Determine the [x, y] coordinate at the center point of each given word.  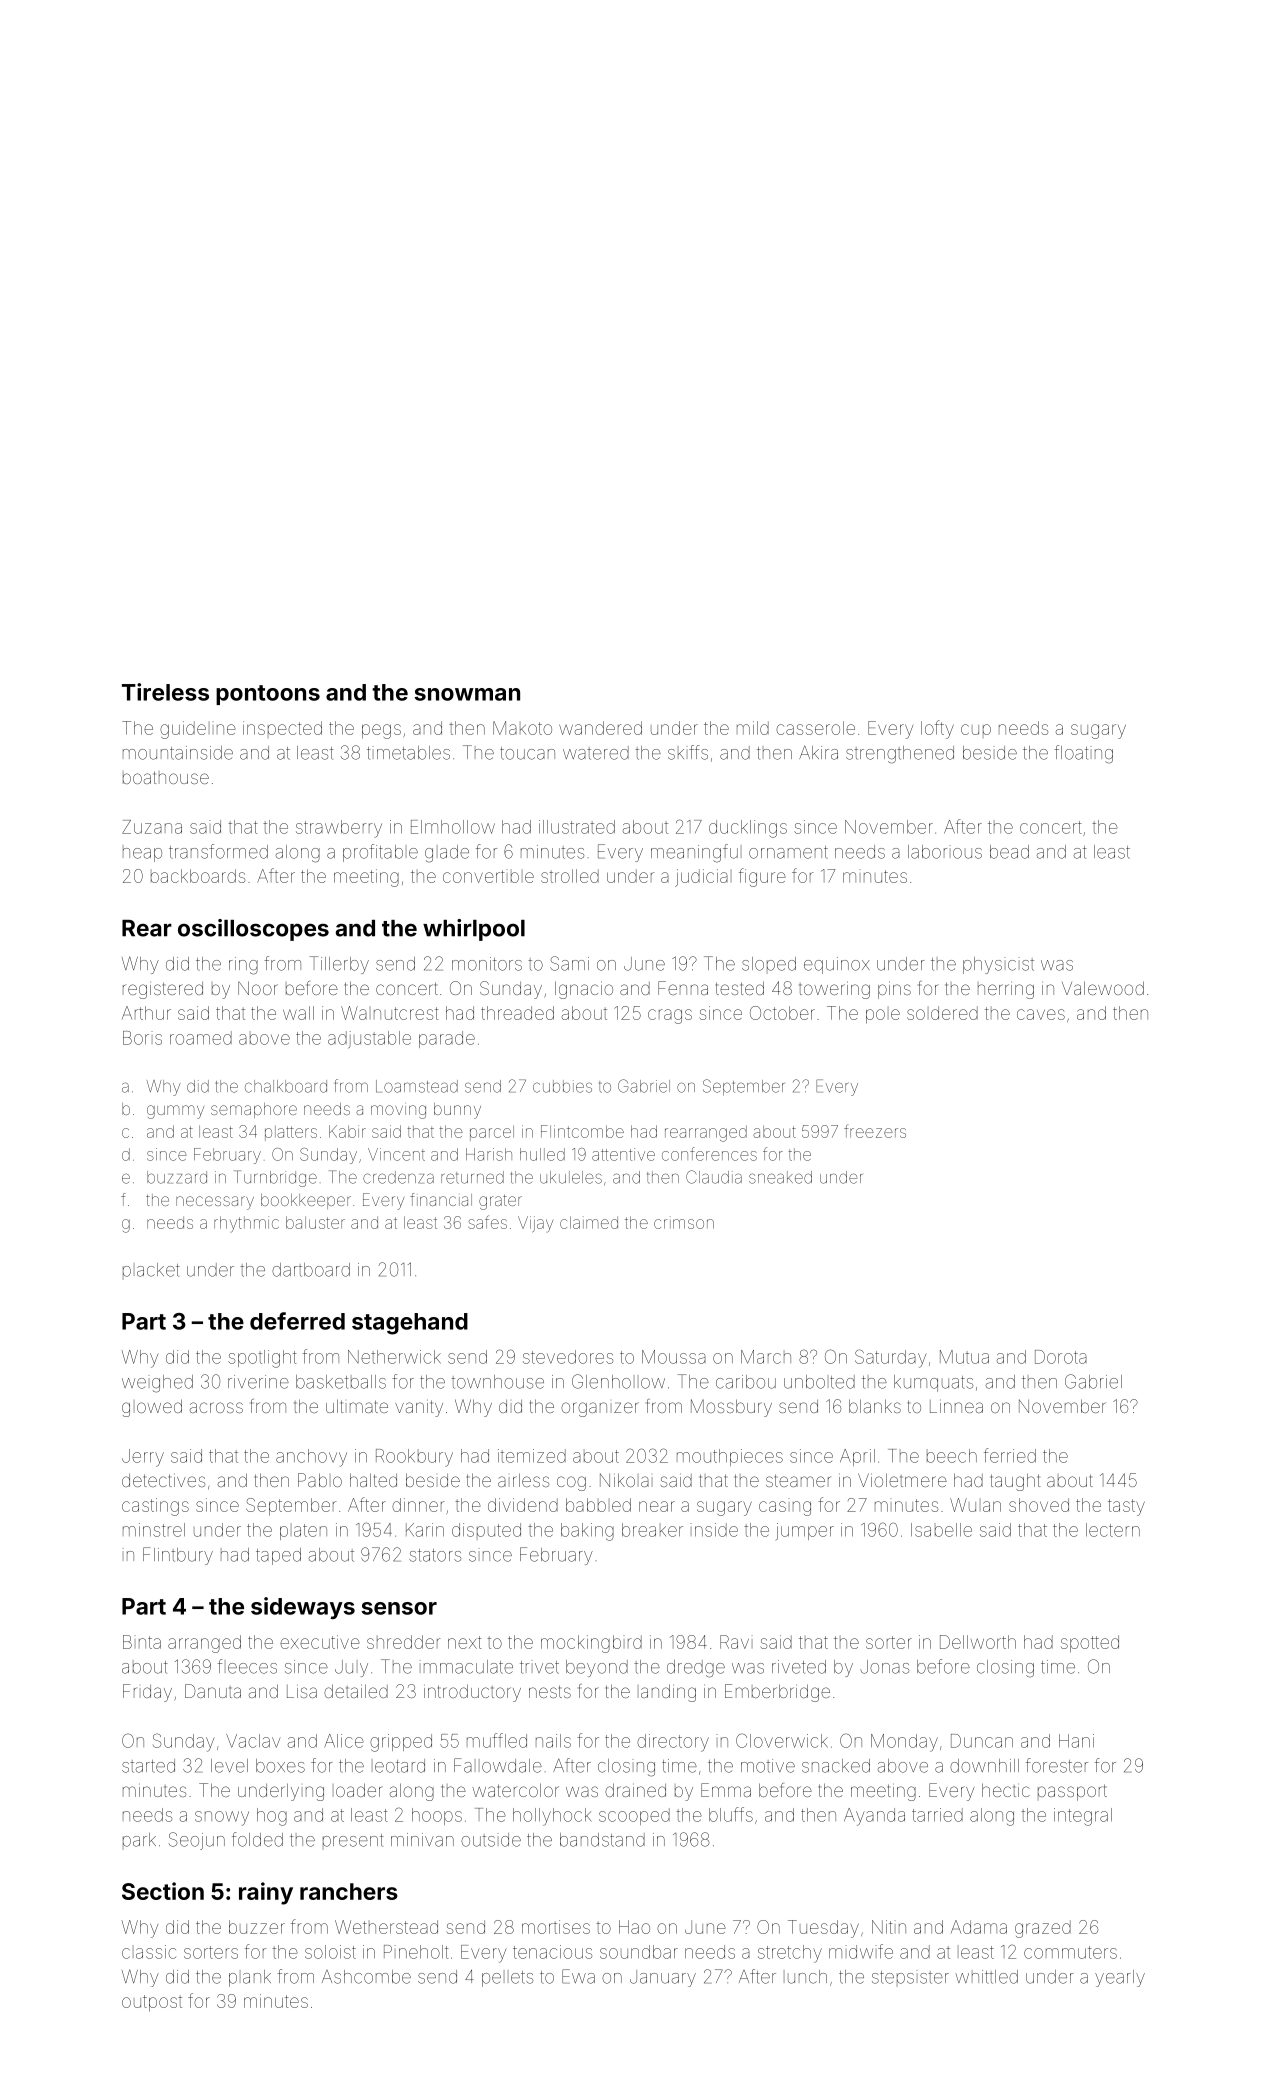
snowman [467, 694]
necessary [215, 1203]
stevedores [568, 1357]
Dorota [1061, 1357]
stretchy [790, 1954]
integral [1083, 1817]
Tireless [165, 692]
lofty [937, 729]
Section [163, 1891]
